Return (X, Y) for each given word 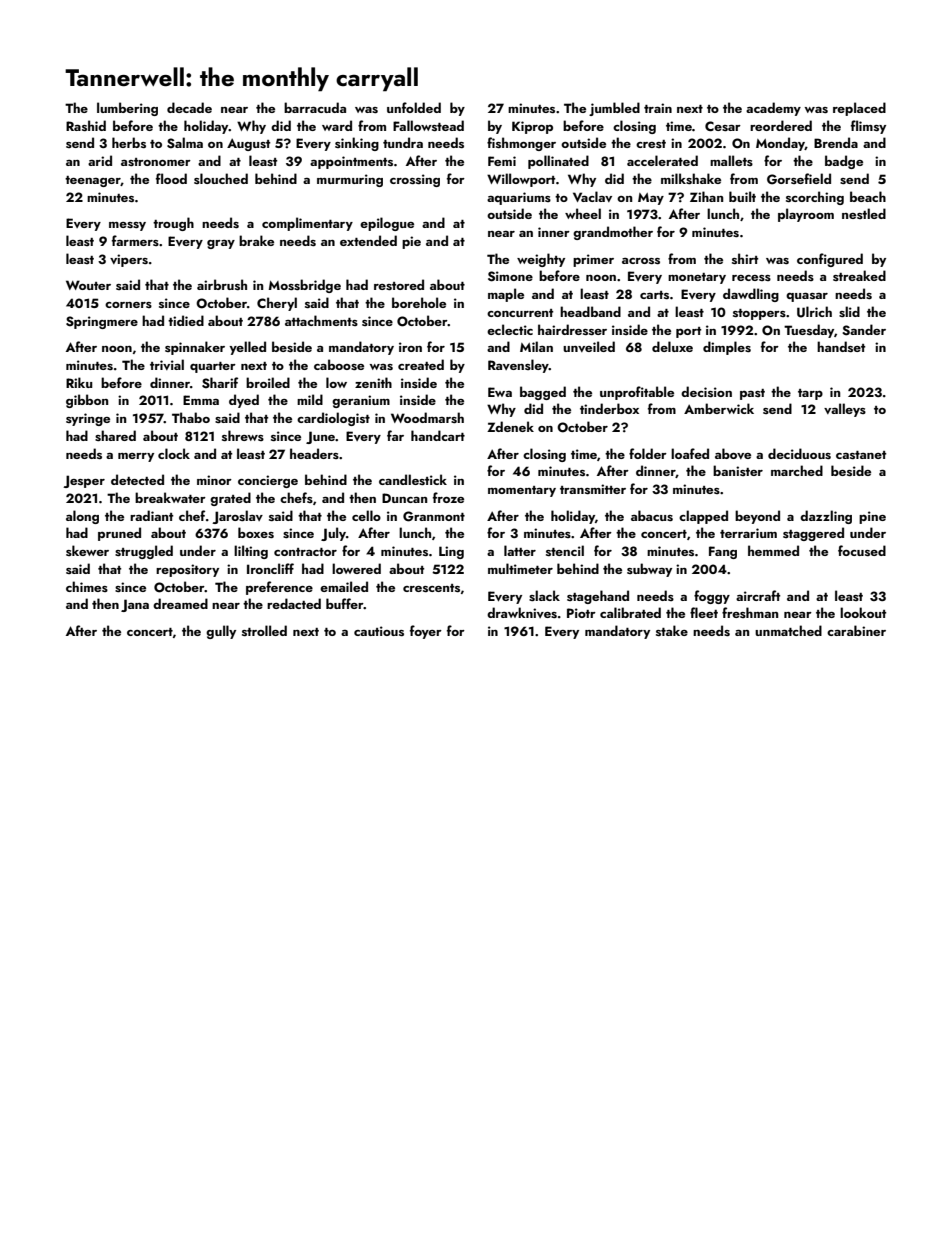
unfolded (414, 107)
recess (751, 278)
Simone (510, 276)
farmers (135, 240)
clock (174, 453)
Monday (780, 144)
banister (738, 470)
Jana (135, 605)
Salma (185, 143)
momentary (522, 491)
